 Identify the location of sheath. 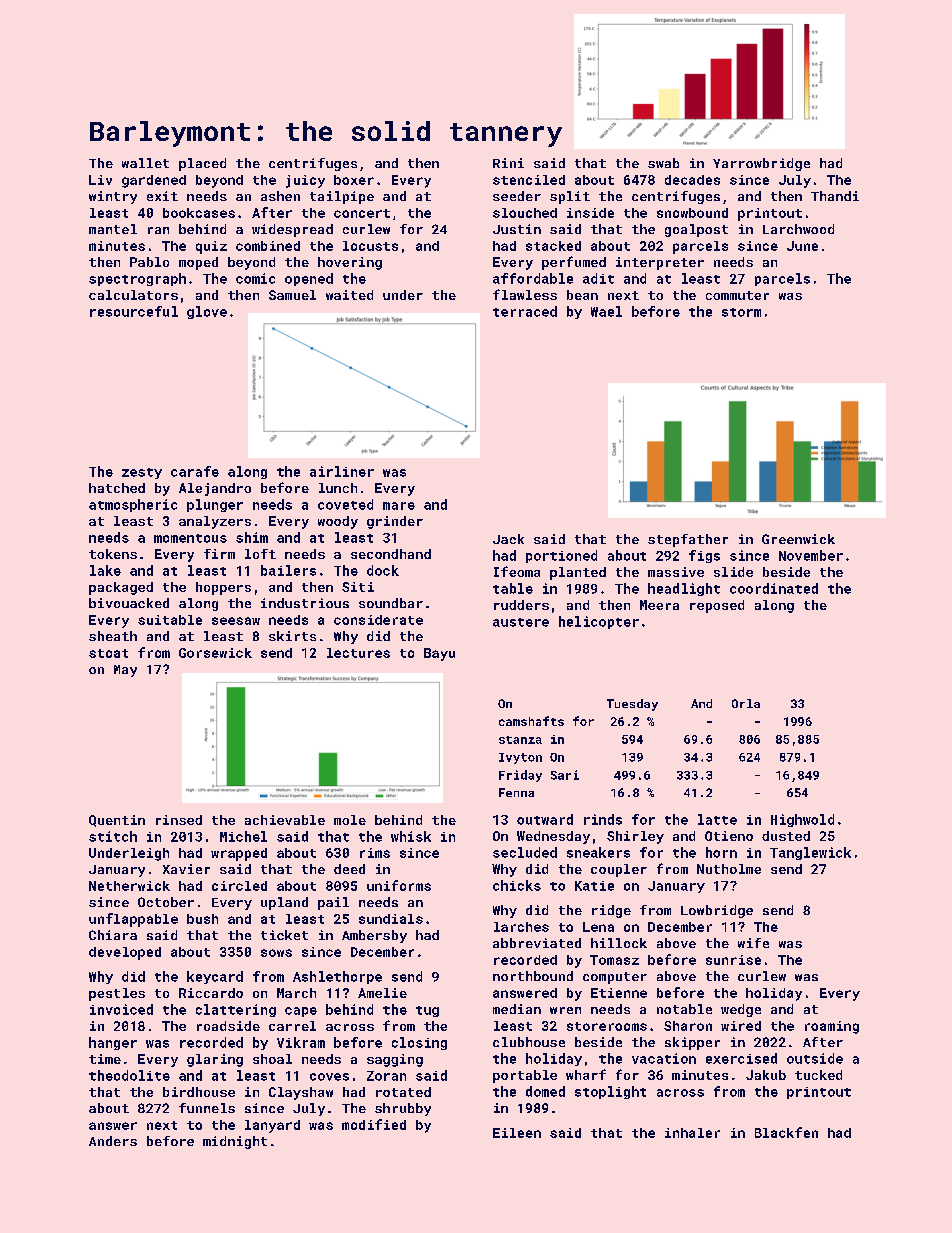
(113, 636).
